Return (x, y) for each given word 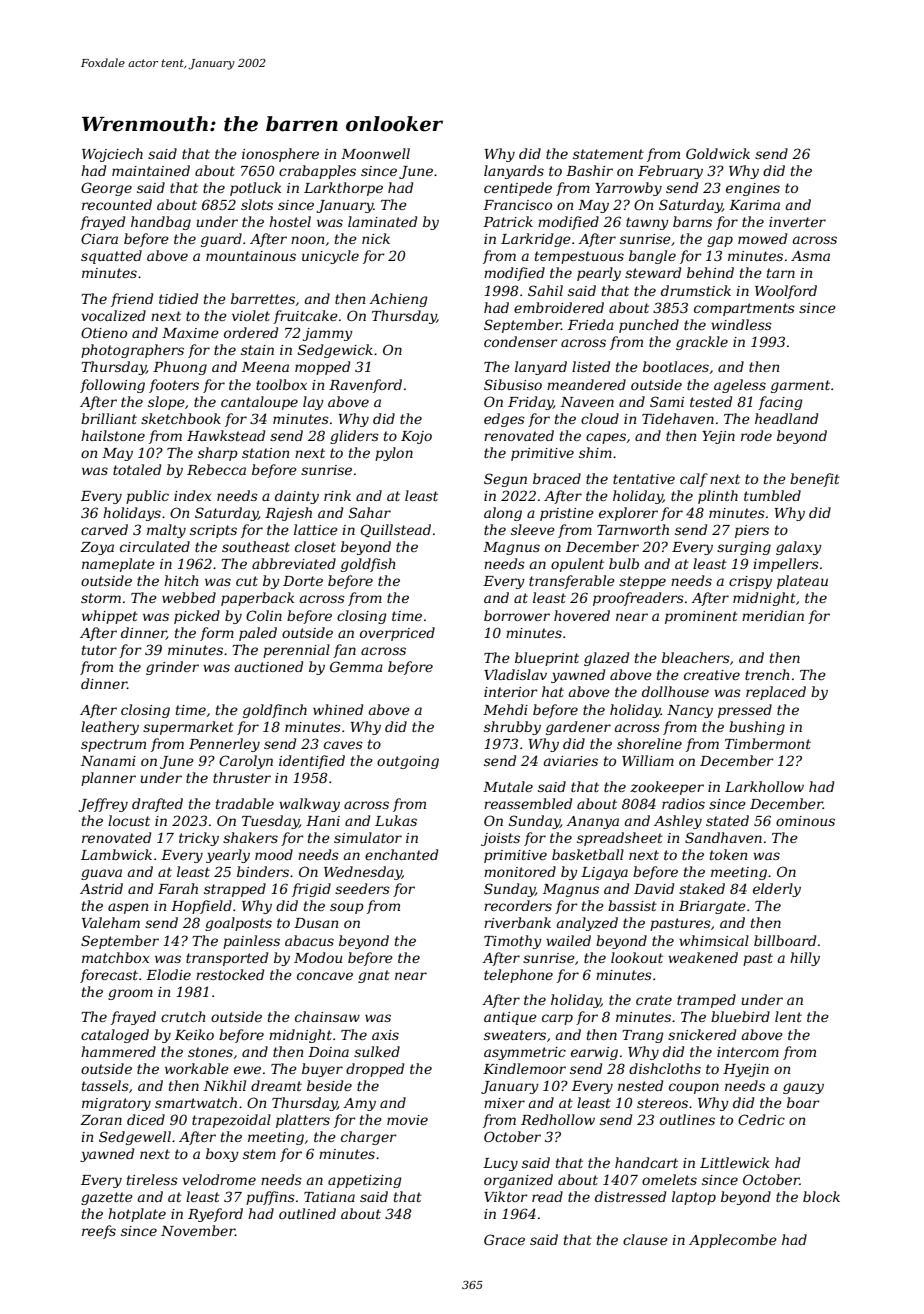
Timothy (513, 942)
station (265, 453)
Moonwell (375, 153)
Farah (178, 888)
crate (654, 1000)
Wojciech (112, 155)
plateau (802, 582)
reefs (99, 1232)
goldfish (368, 565)
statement (608, 154)
